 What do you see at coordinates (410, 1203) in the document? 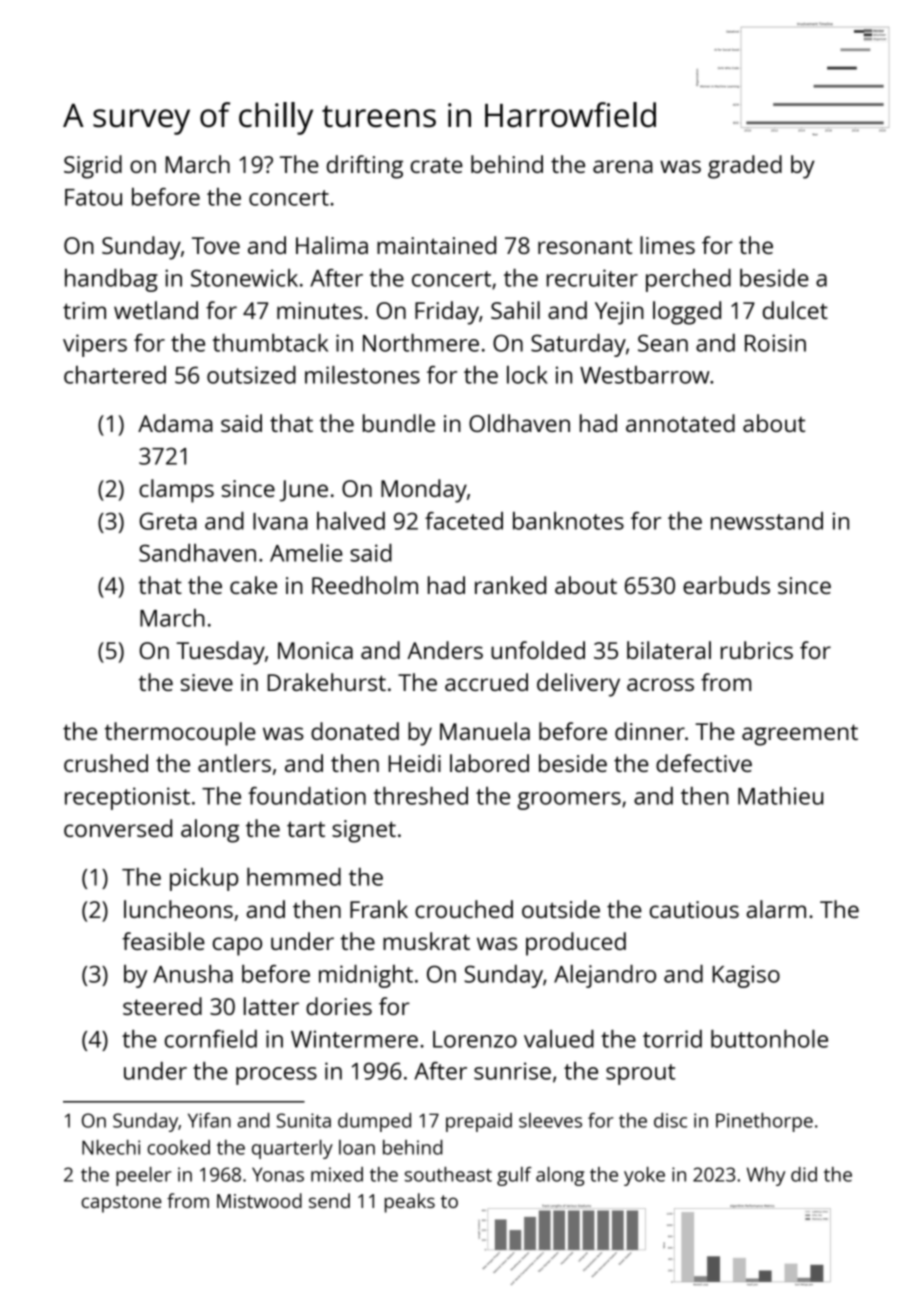
I see `peaks` at bounding box center [410, 1203].
